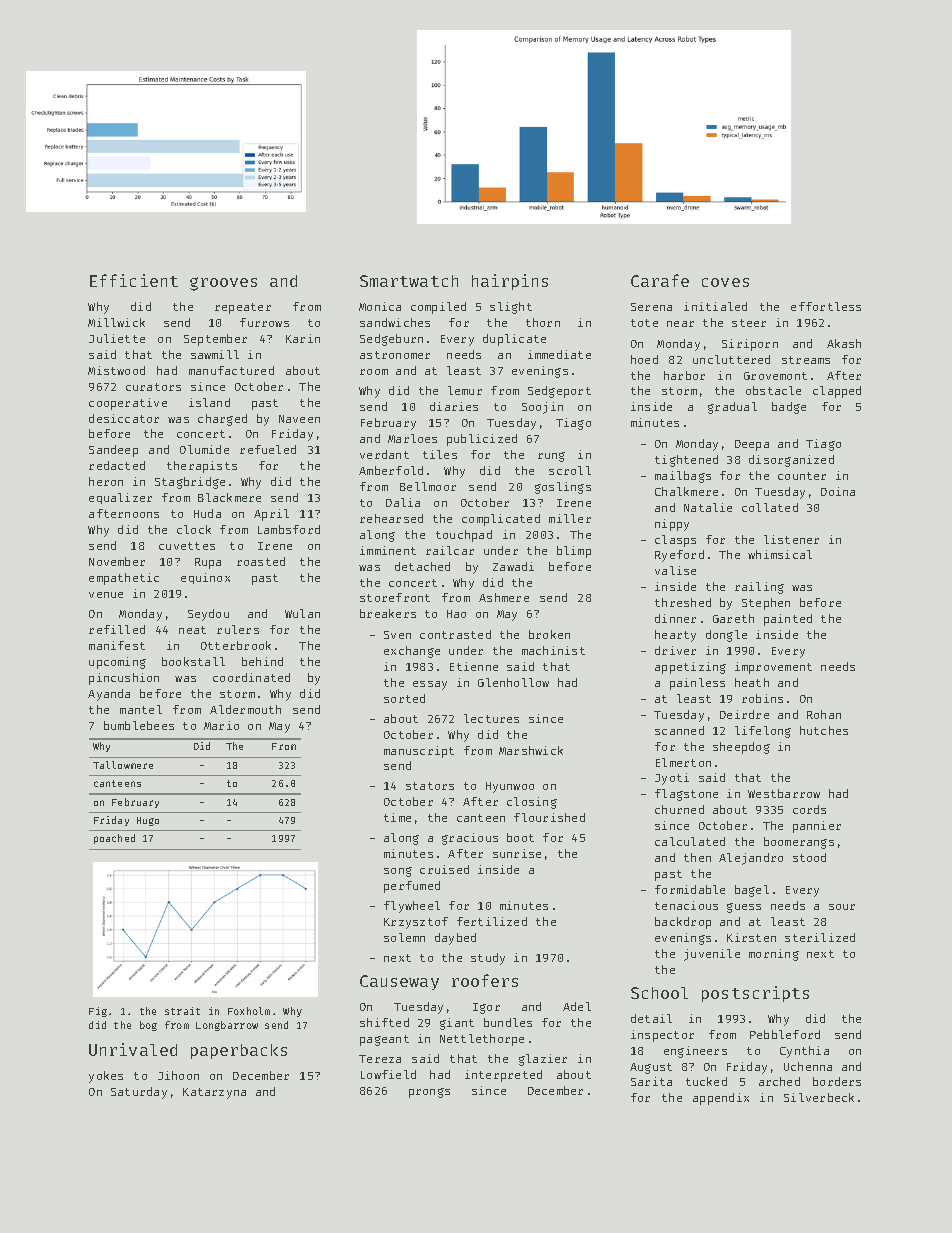 This screenshot has width=952, height=1233. I want to click on prongs, so click(429, 1093).
